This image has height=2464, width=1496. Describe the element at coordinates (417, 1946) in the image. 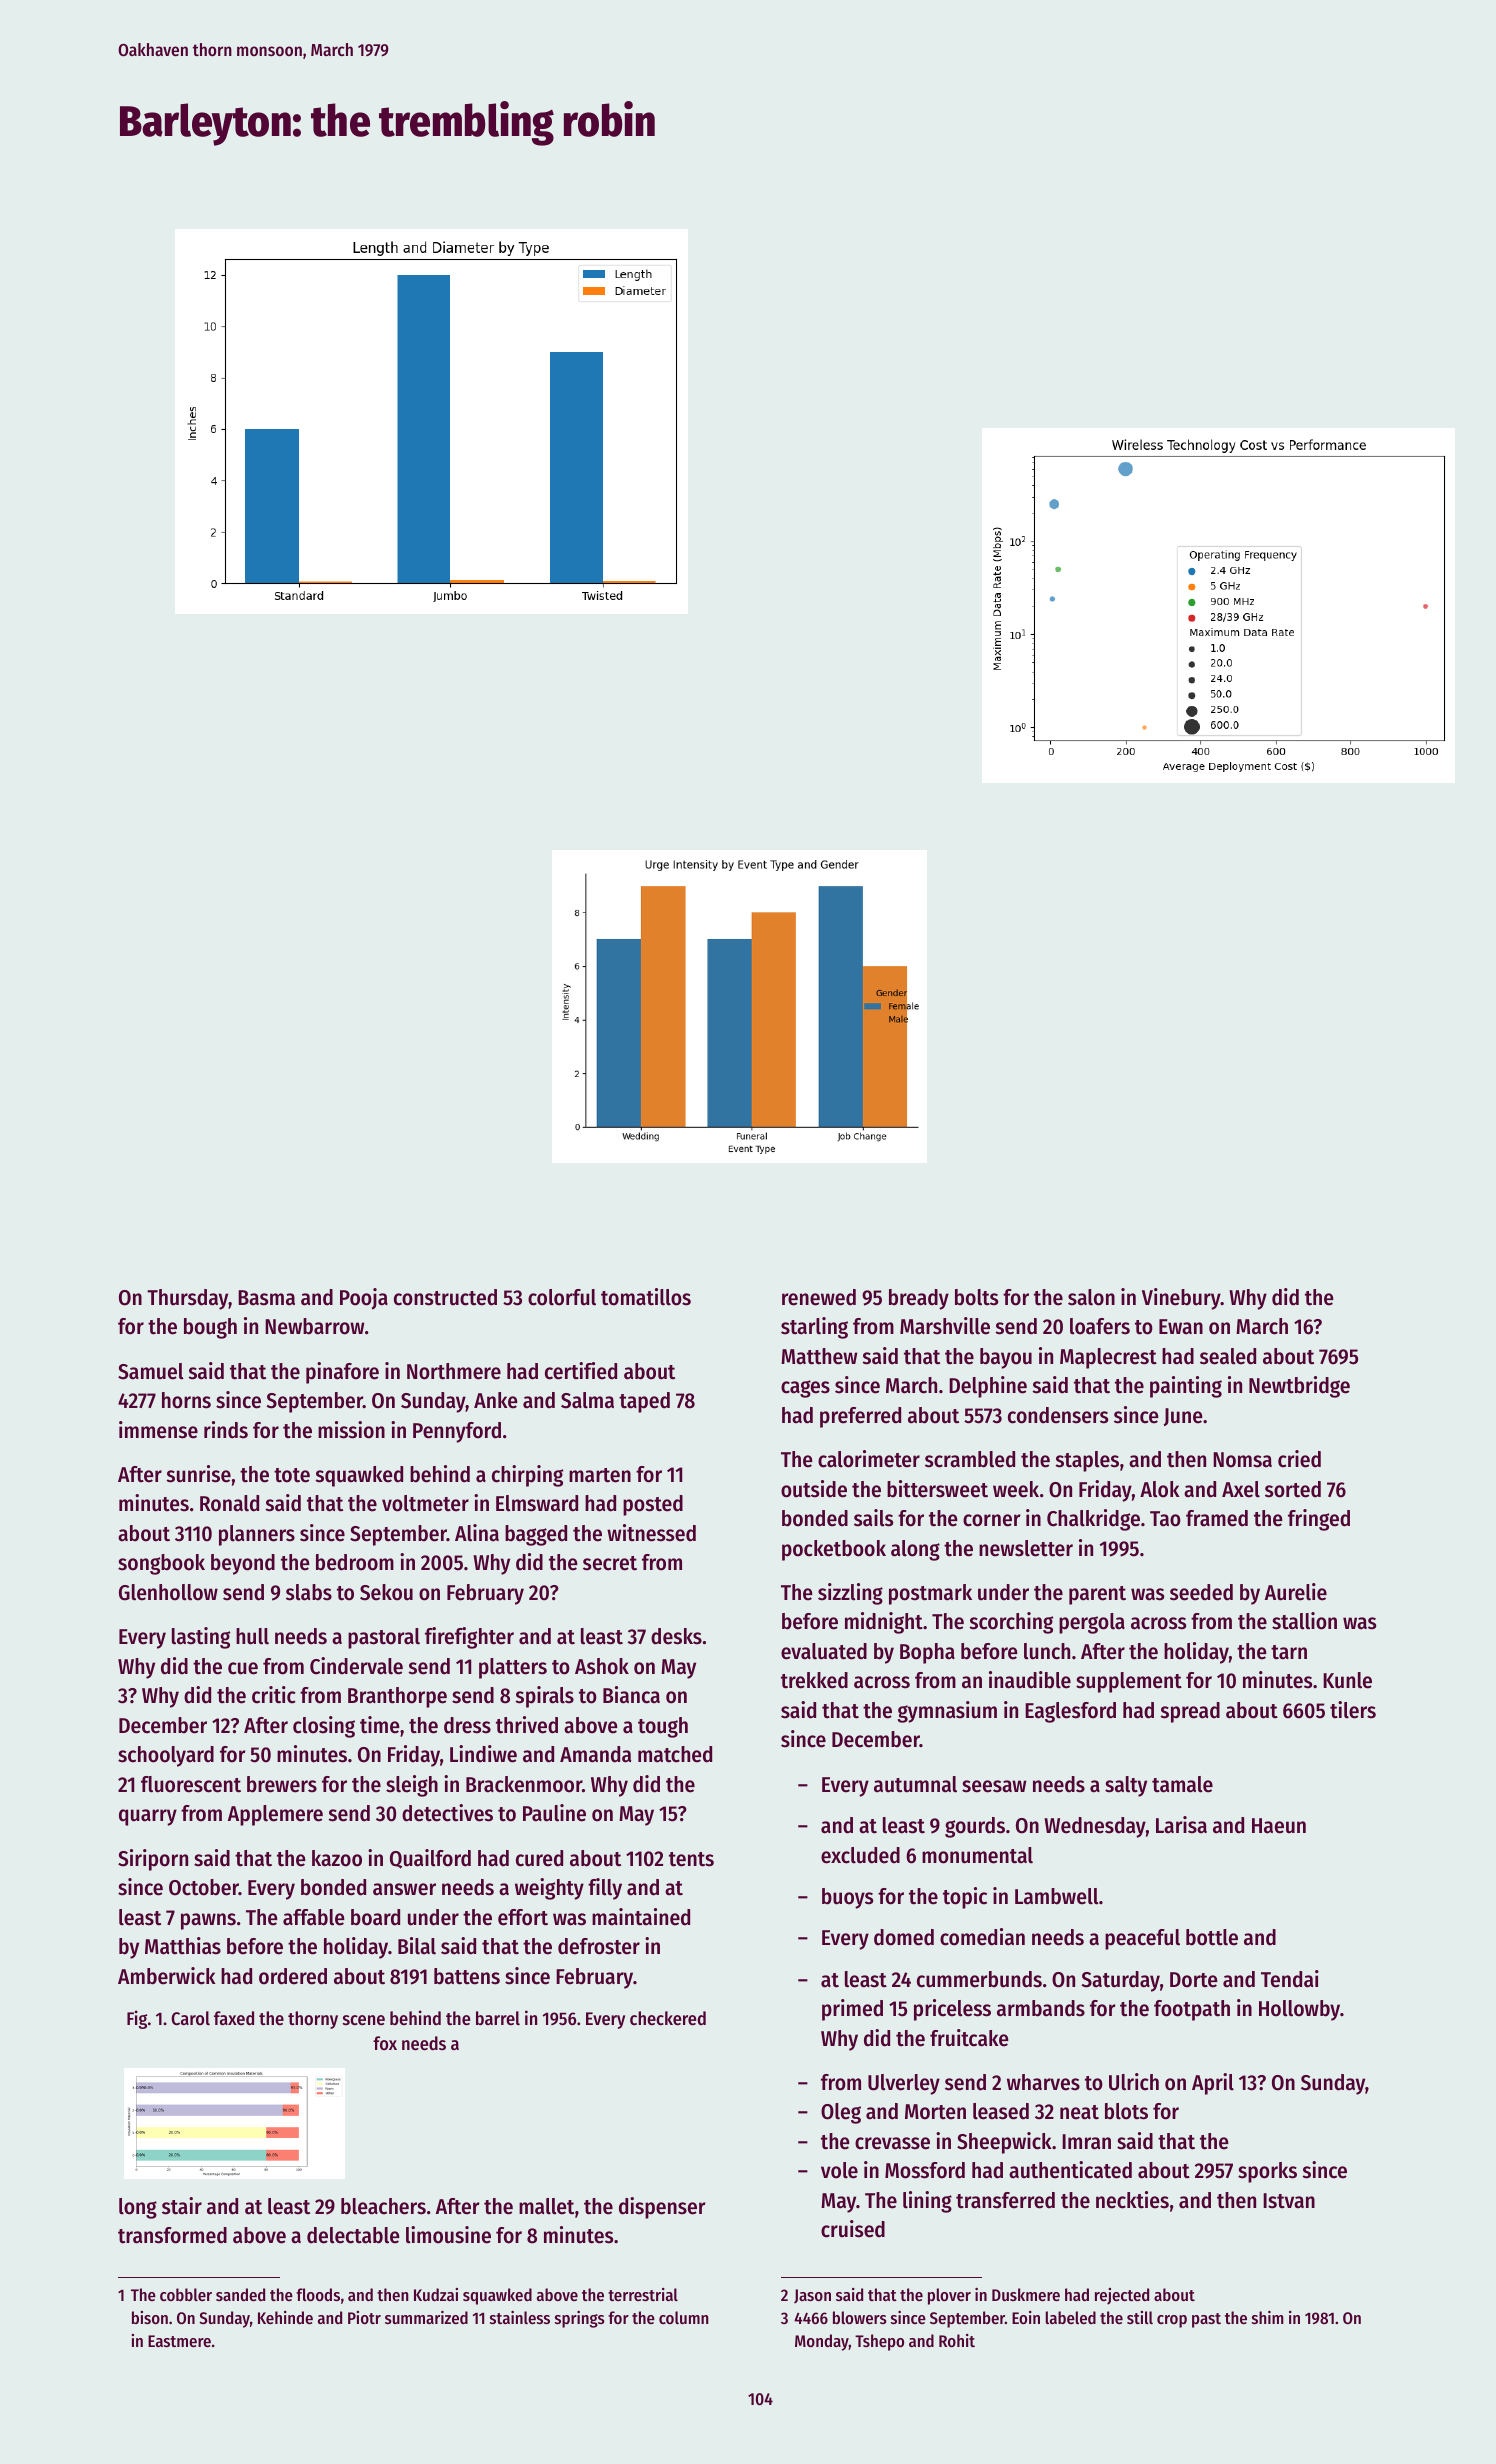

I see `Bilal` at that location.
